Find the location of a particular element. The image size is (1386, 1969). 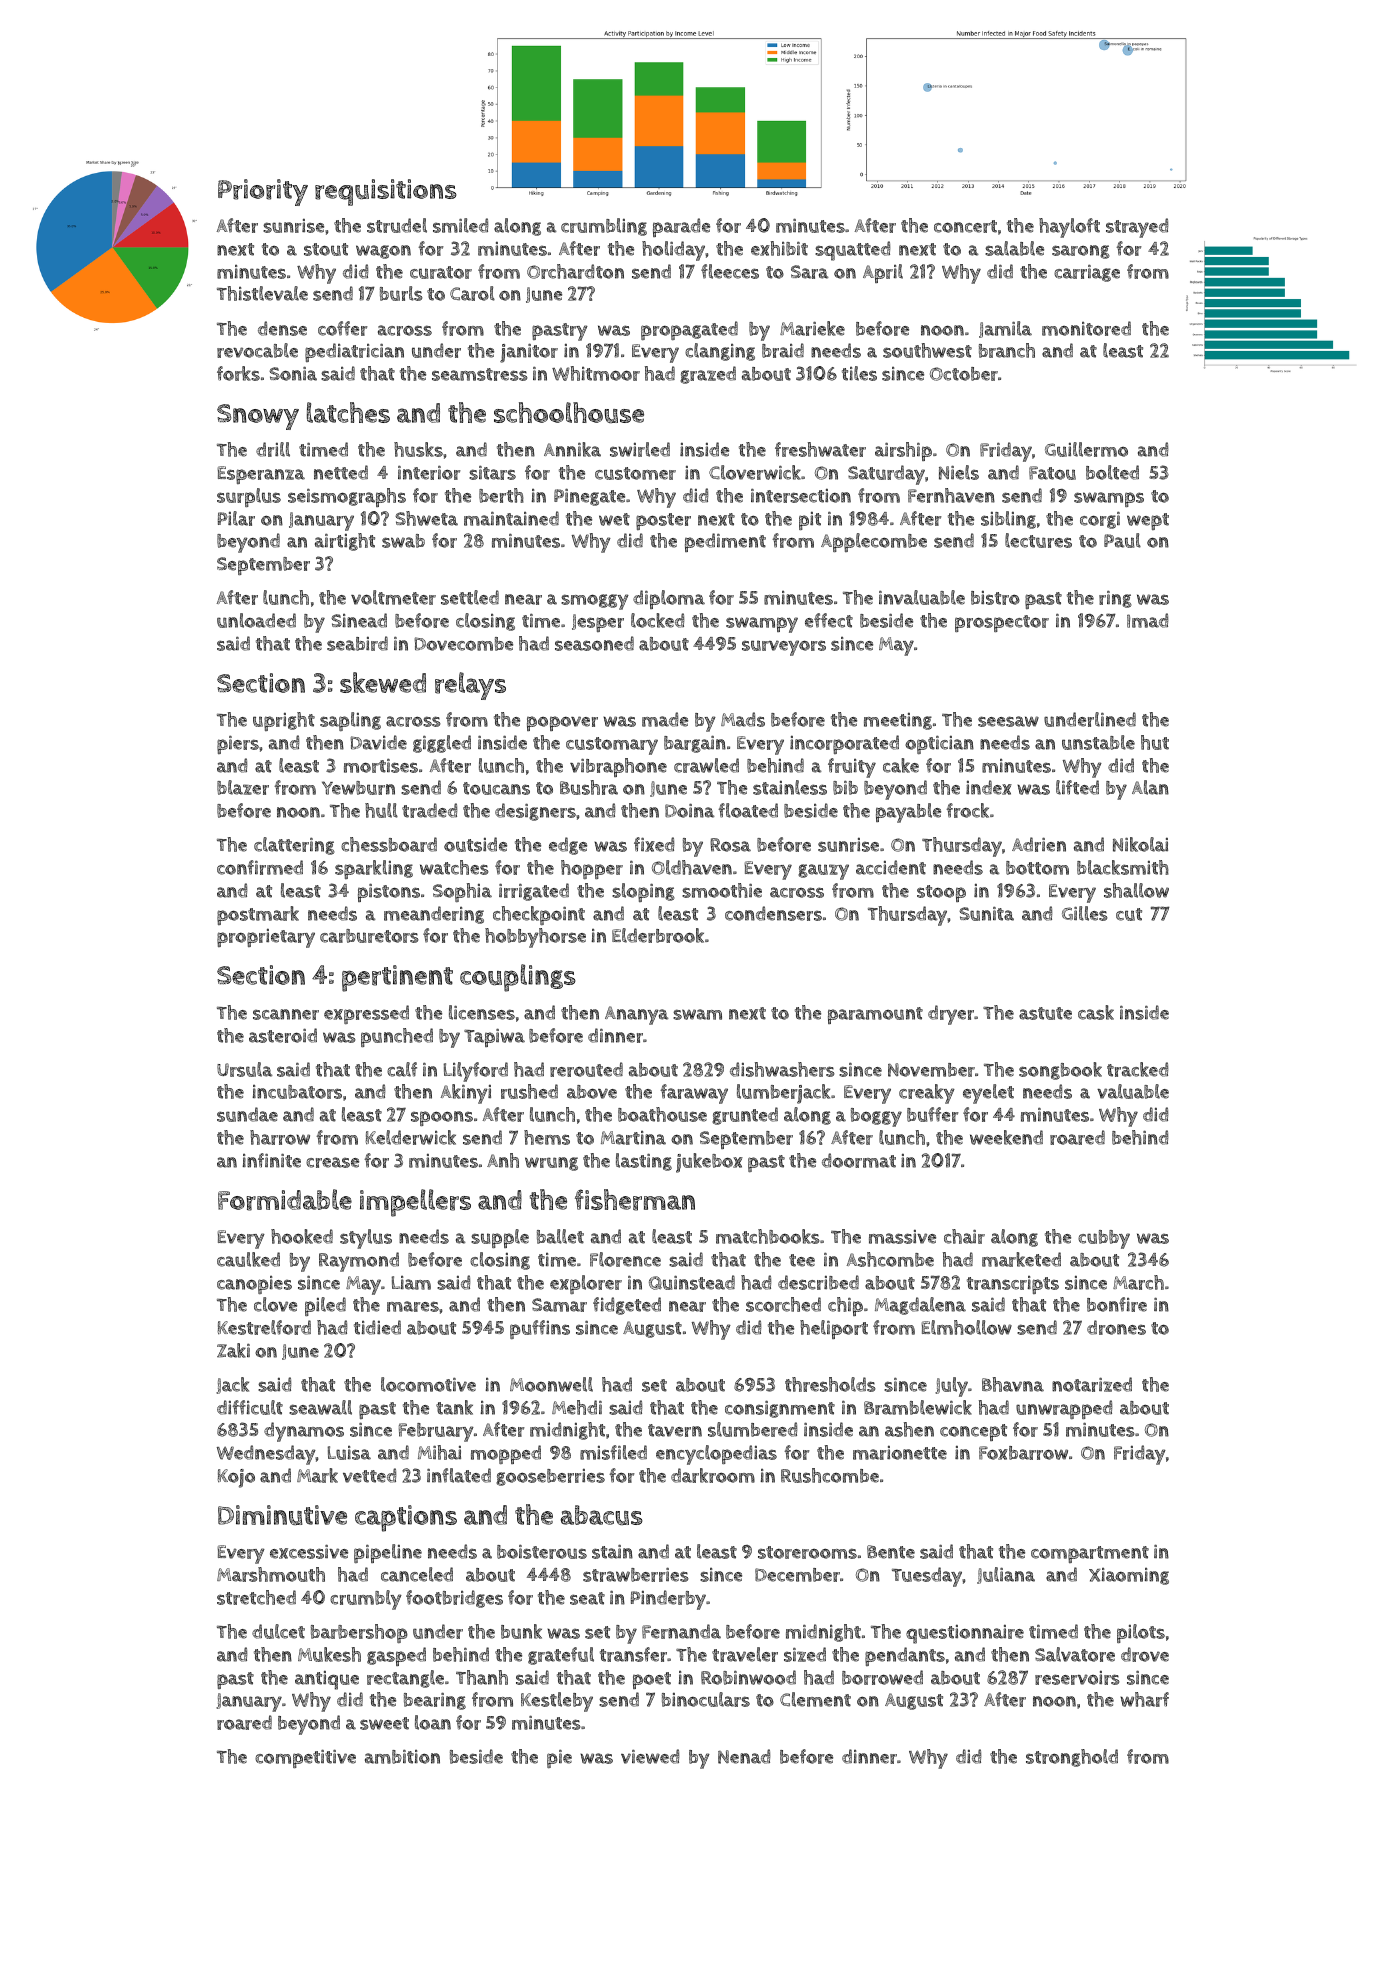

requisitions is located at coordinates (386, 192).
